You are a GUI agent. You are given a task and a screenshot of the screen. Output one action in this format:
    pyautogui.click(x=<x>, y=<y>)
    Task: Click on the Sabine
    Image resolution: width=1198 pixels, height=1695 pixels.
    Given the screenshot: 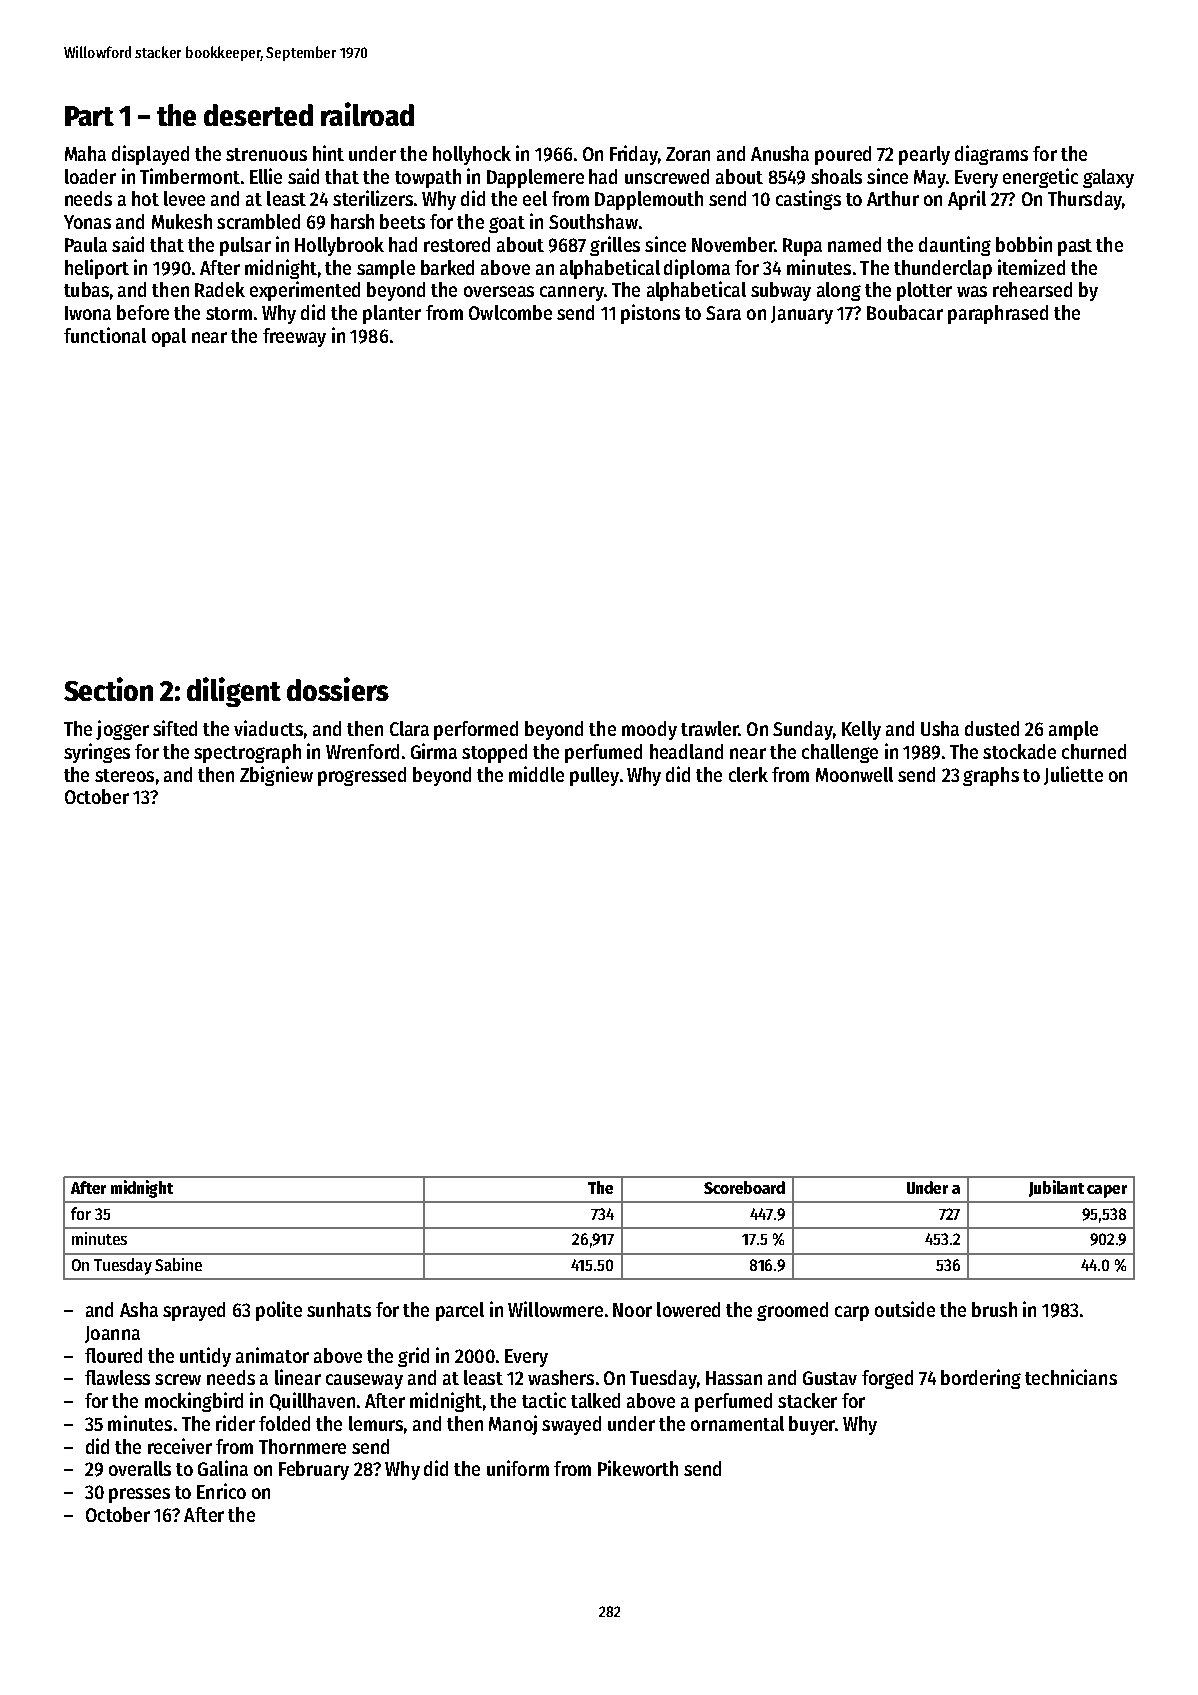 What is the action you would take?
    pyautogui.click(x=178, y=1264)
